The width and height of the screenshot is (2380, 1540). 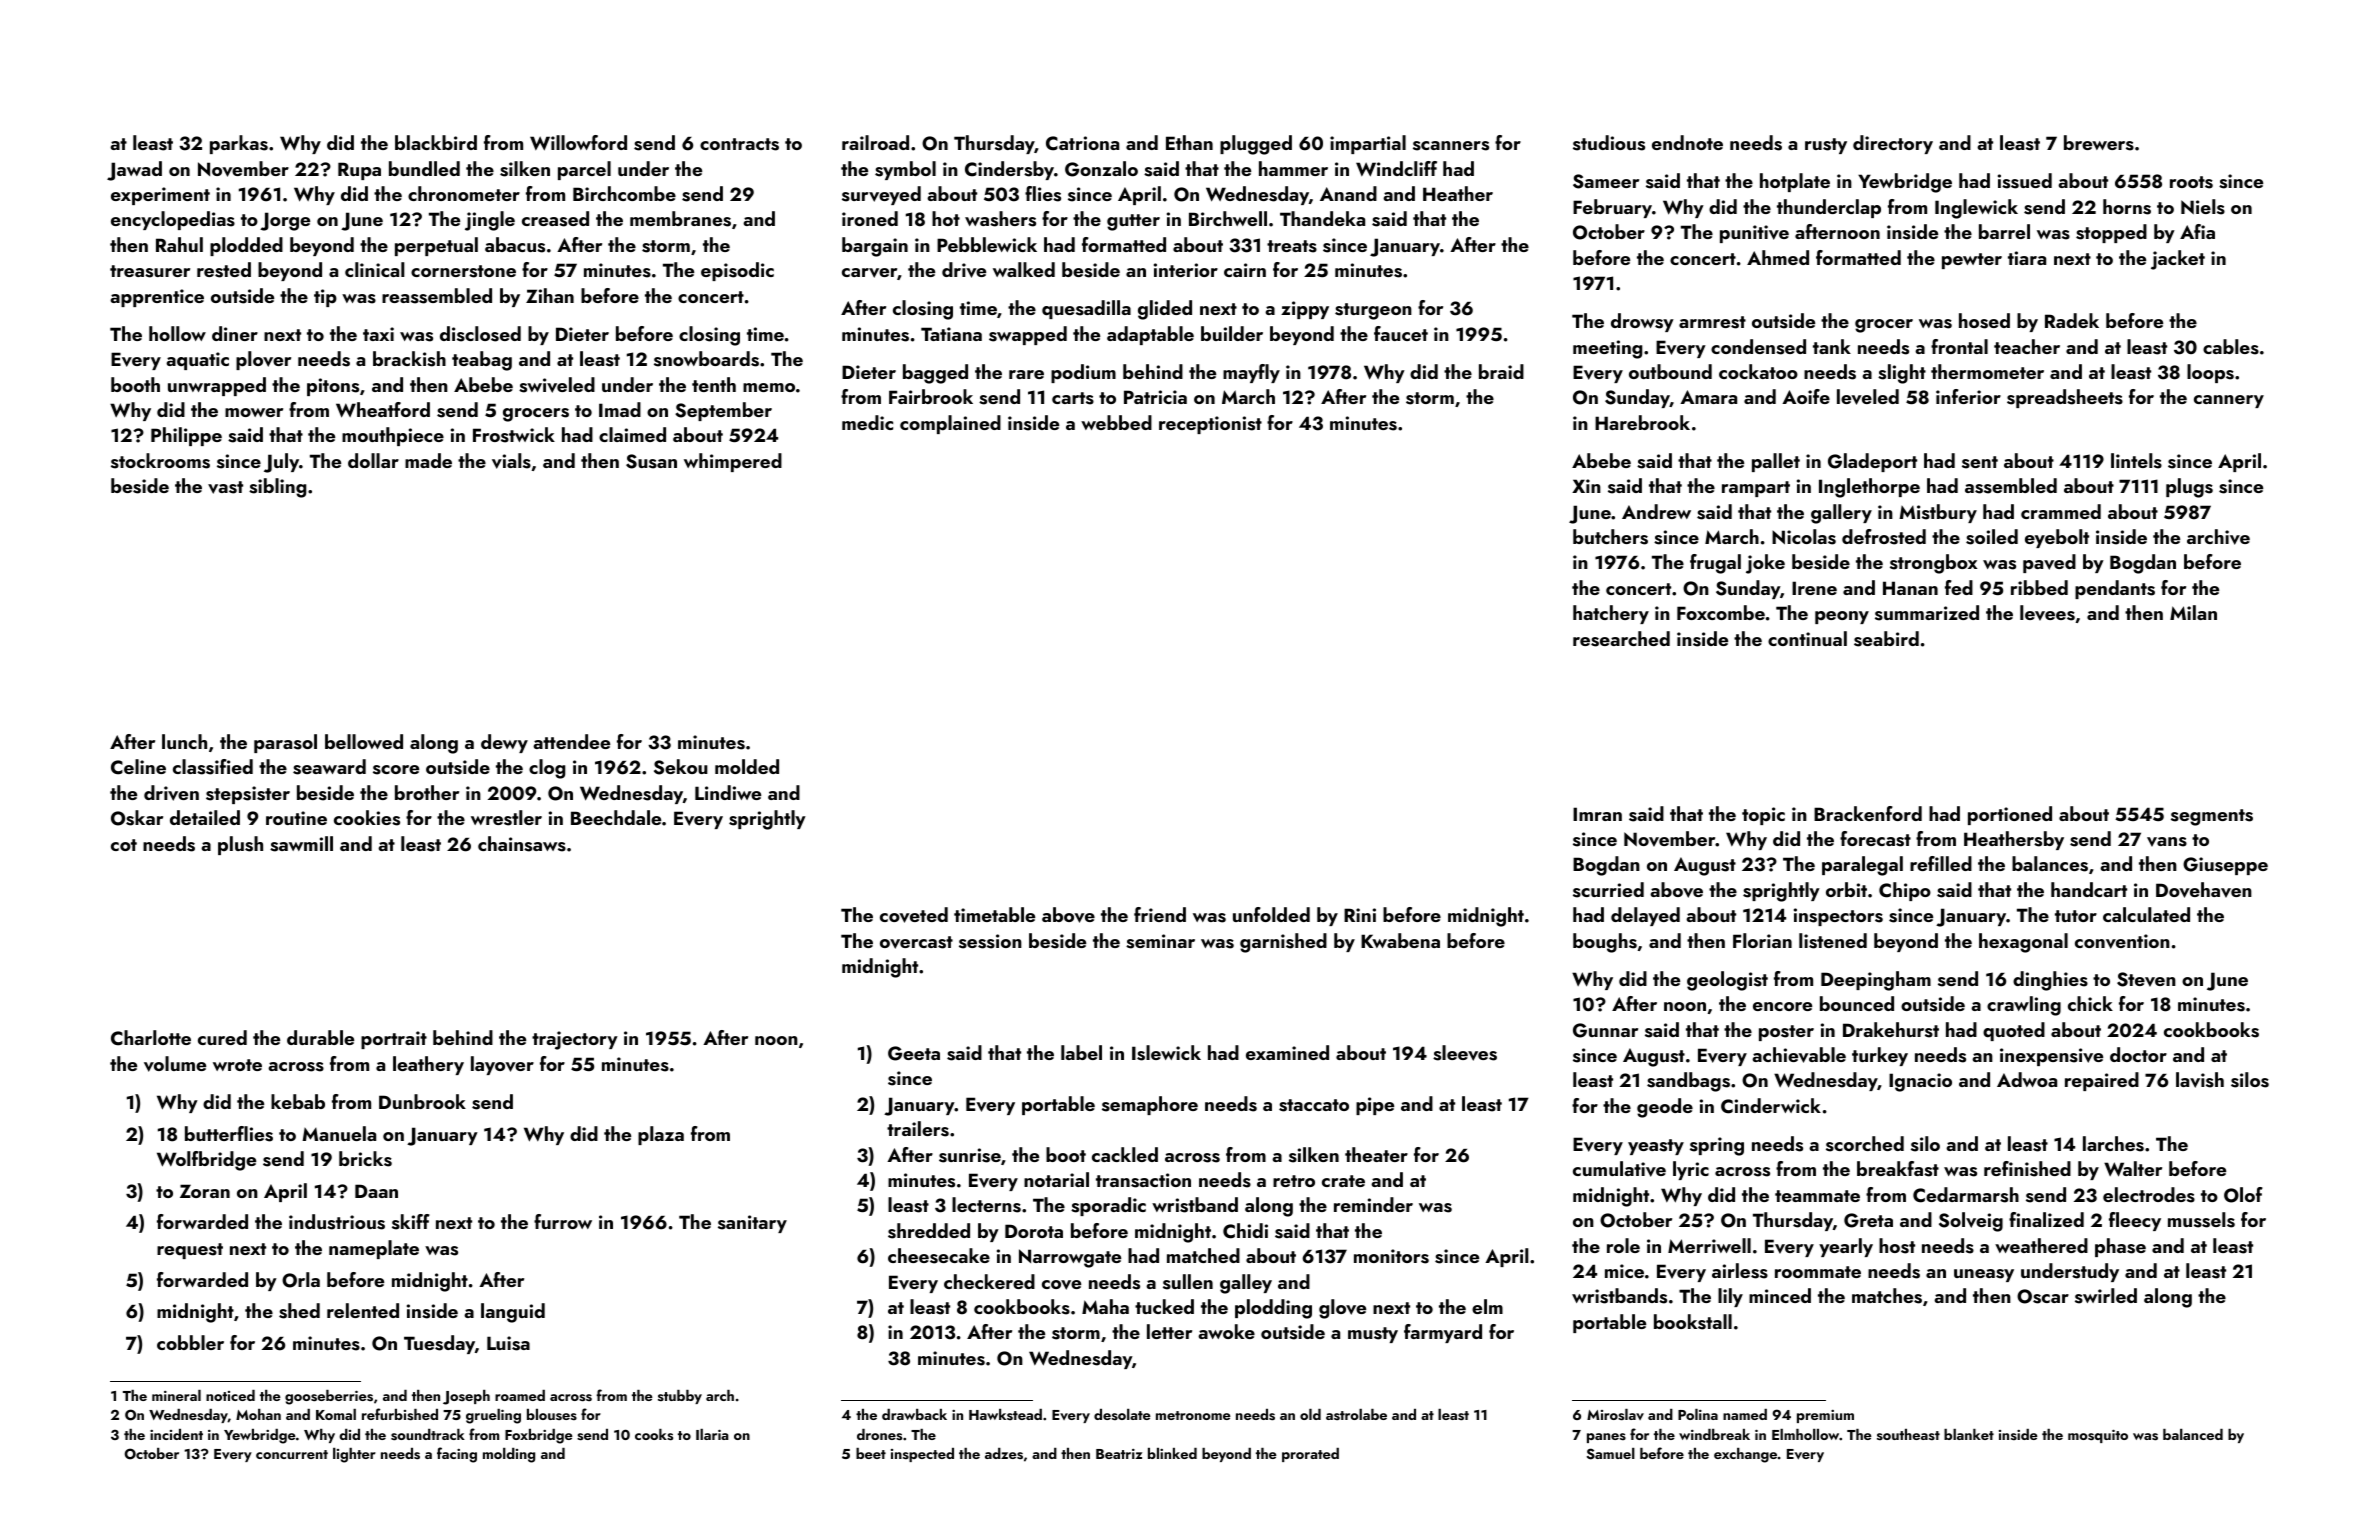 I want to click on Geeta, so click(x=914, y=1053).
